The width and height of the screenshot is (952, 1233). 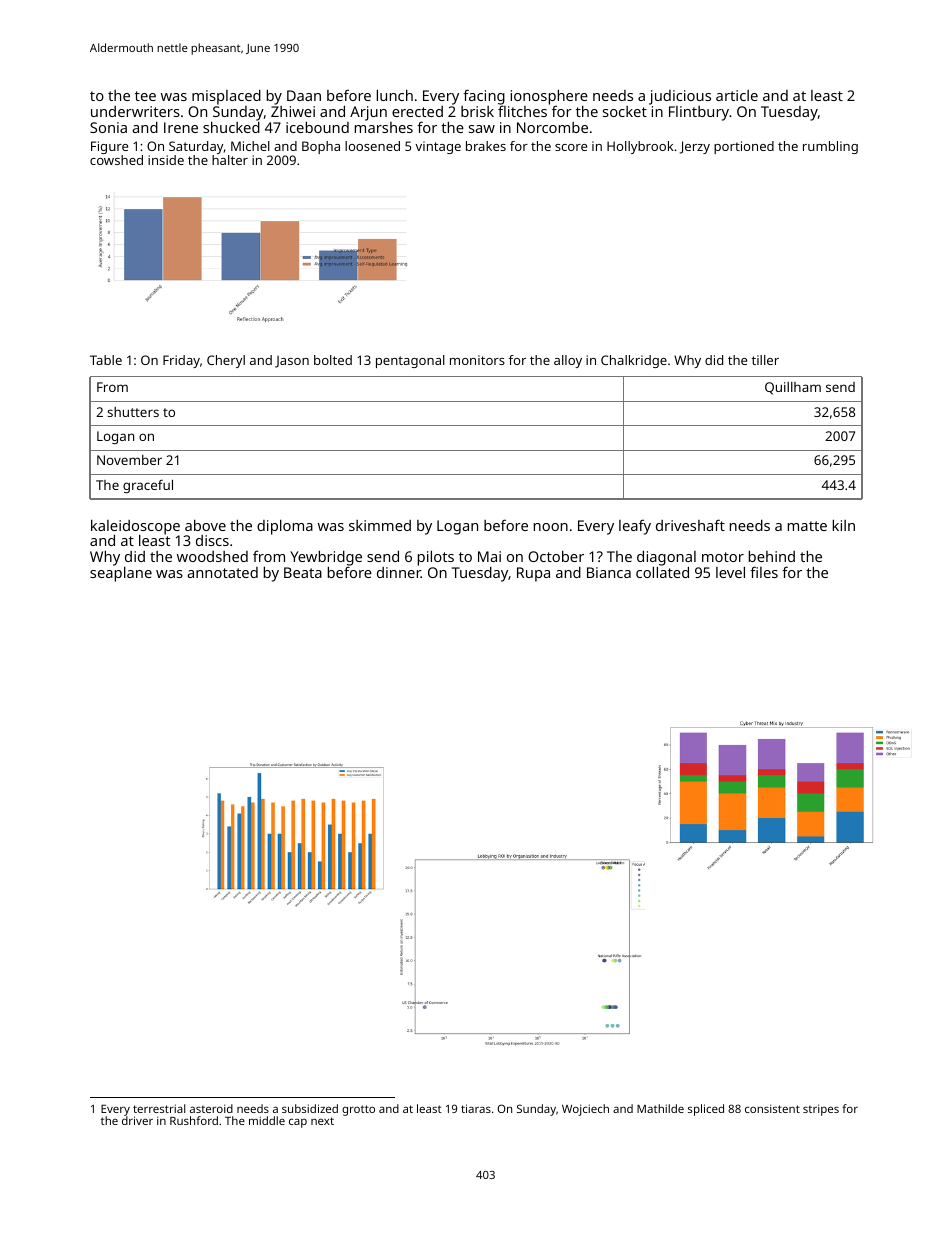 What do you see at coordinates (121, 574) in the screenshot?
I see `seaplane` at bounding box center [121, 574].
